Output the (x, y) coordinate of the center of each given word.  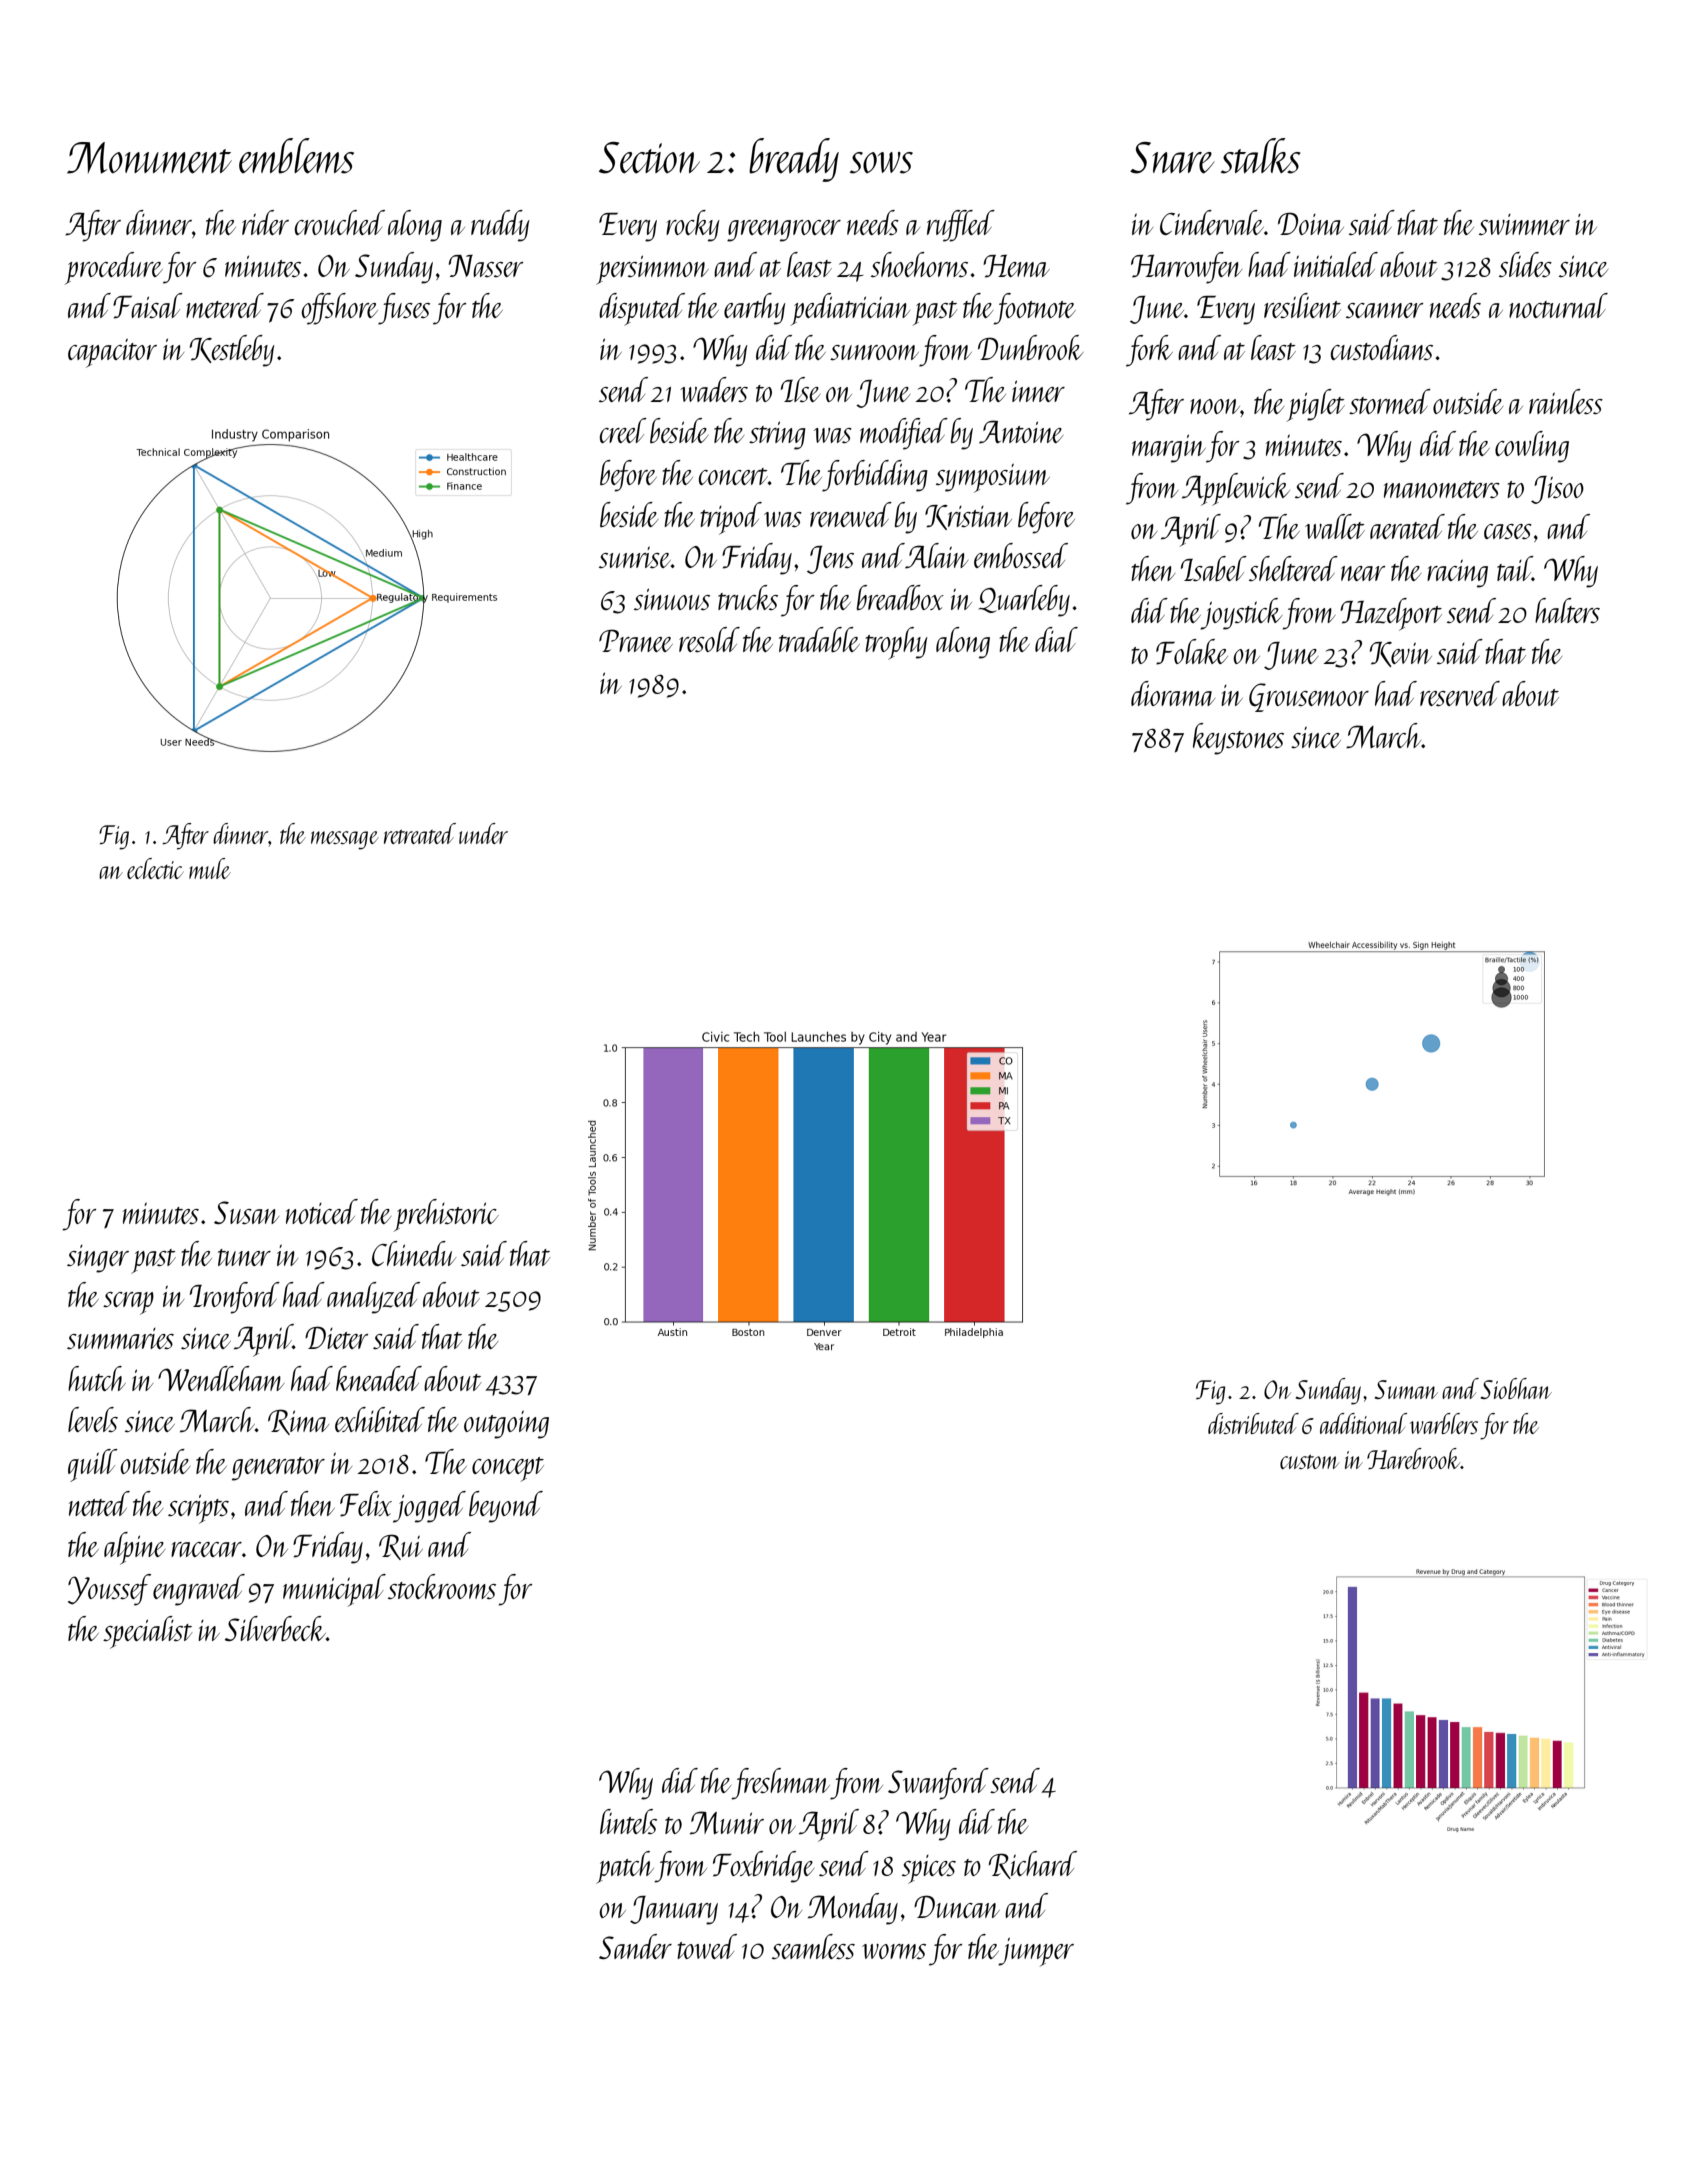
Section (649, 158)
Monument (149, 158)
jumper (1036, 1952)
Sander (635, 1946)
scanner (1385, 310)
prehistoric (446, 1215)
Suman (1406, 1389)
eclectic (155, 868)
